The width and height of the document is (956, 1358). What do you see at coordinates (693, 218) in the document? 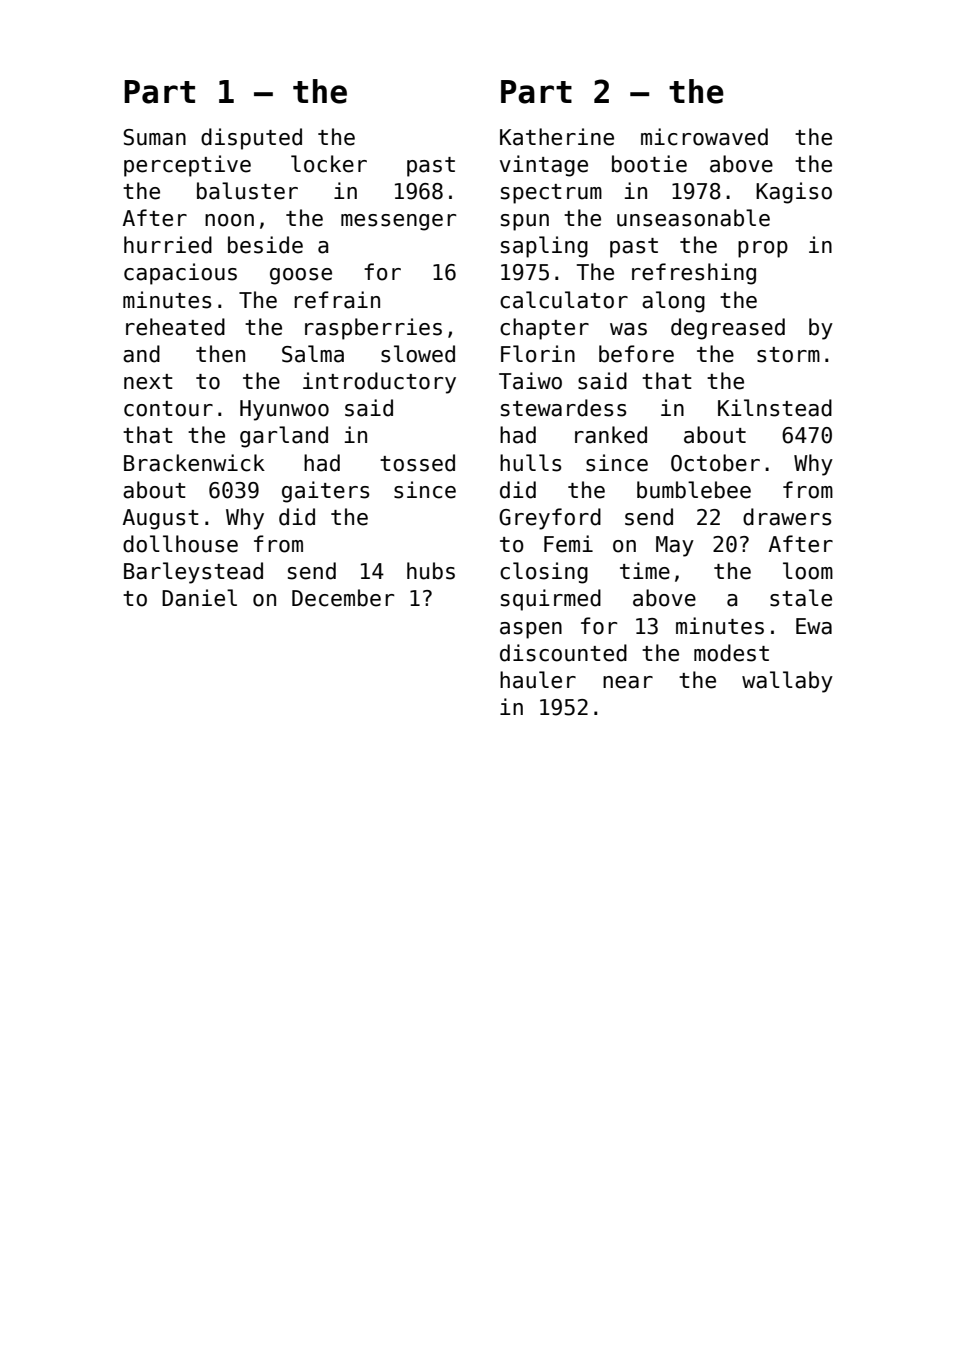
I see `unseasonable` at bounding box center [693, 218].
